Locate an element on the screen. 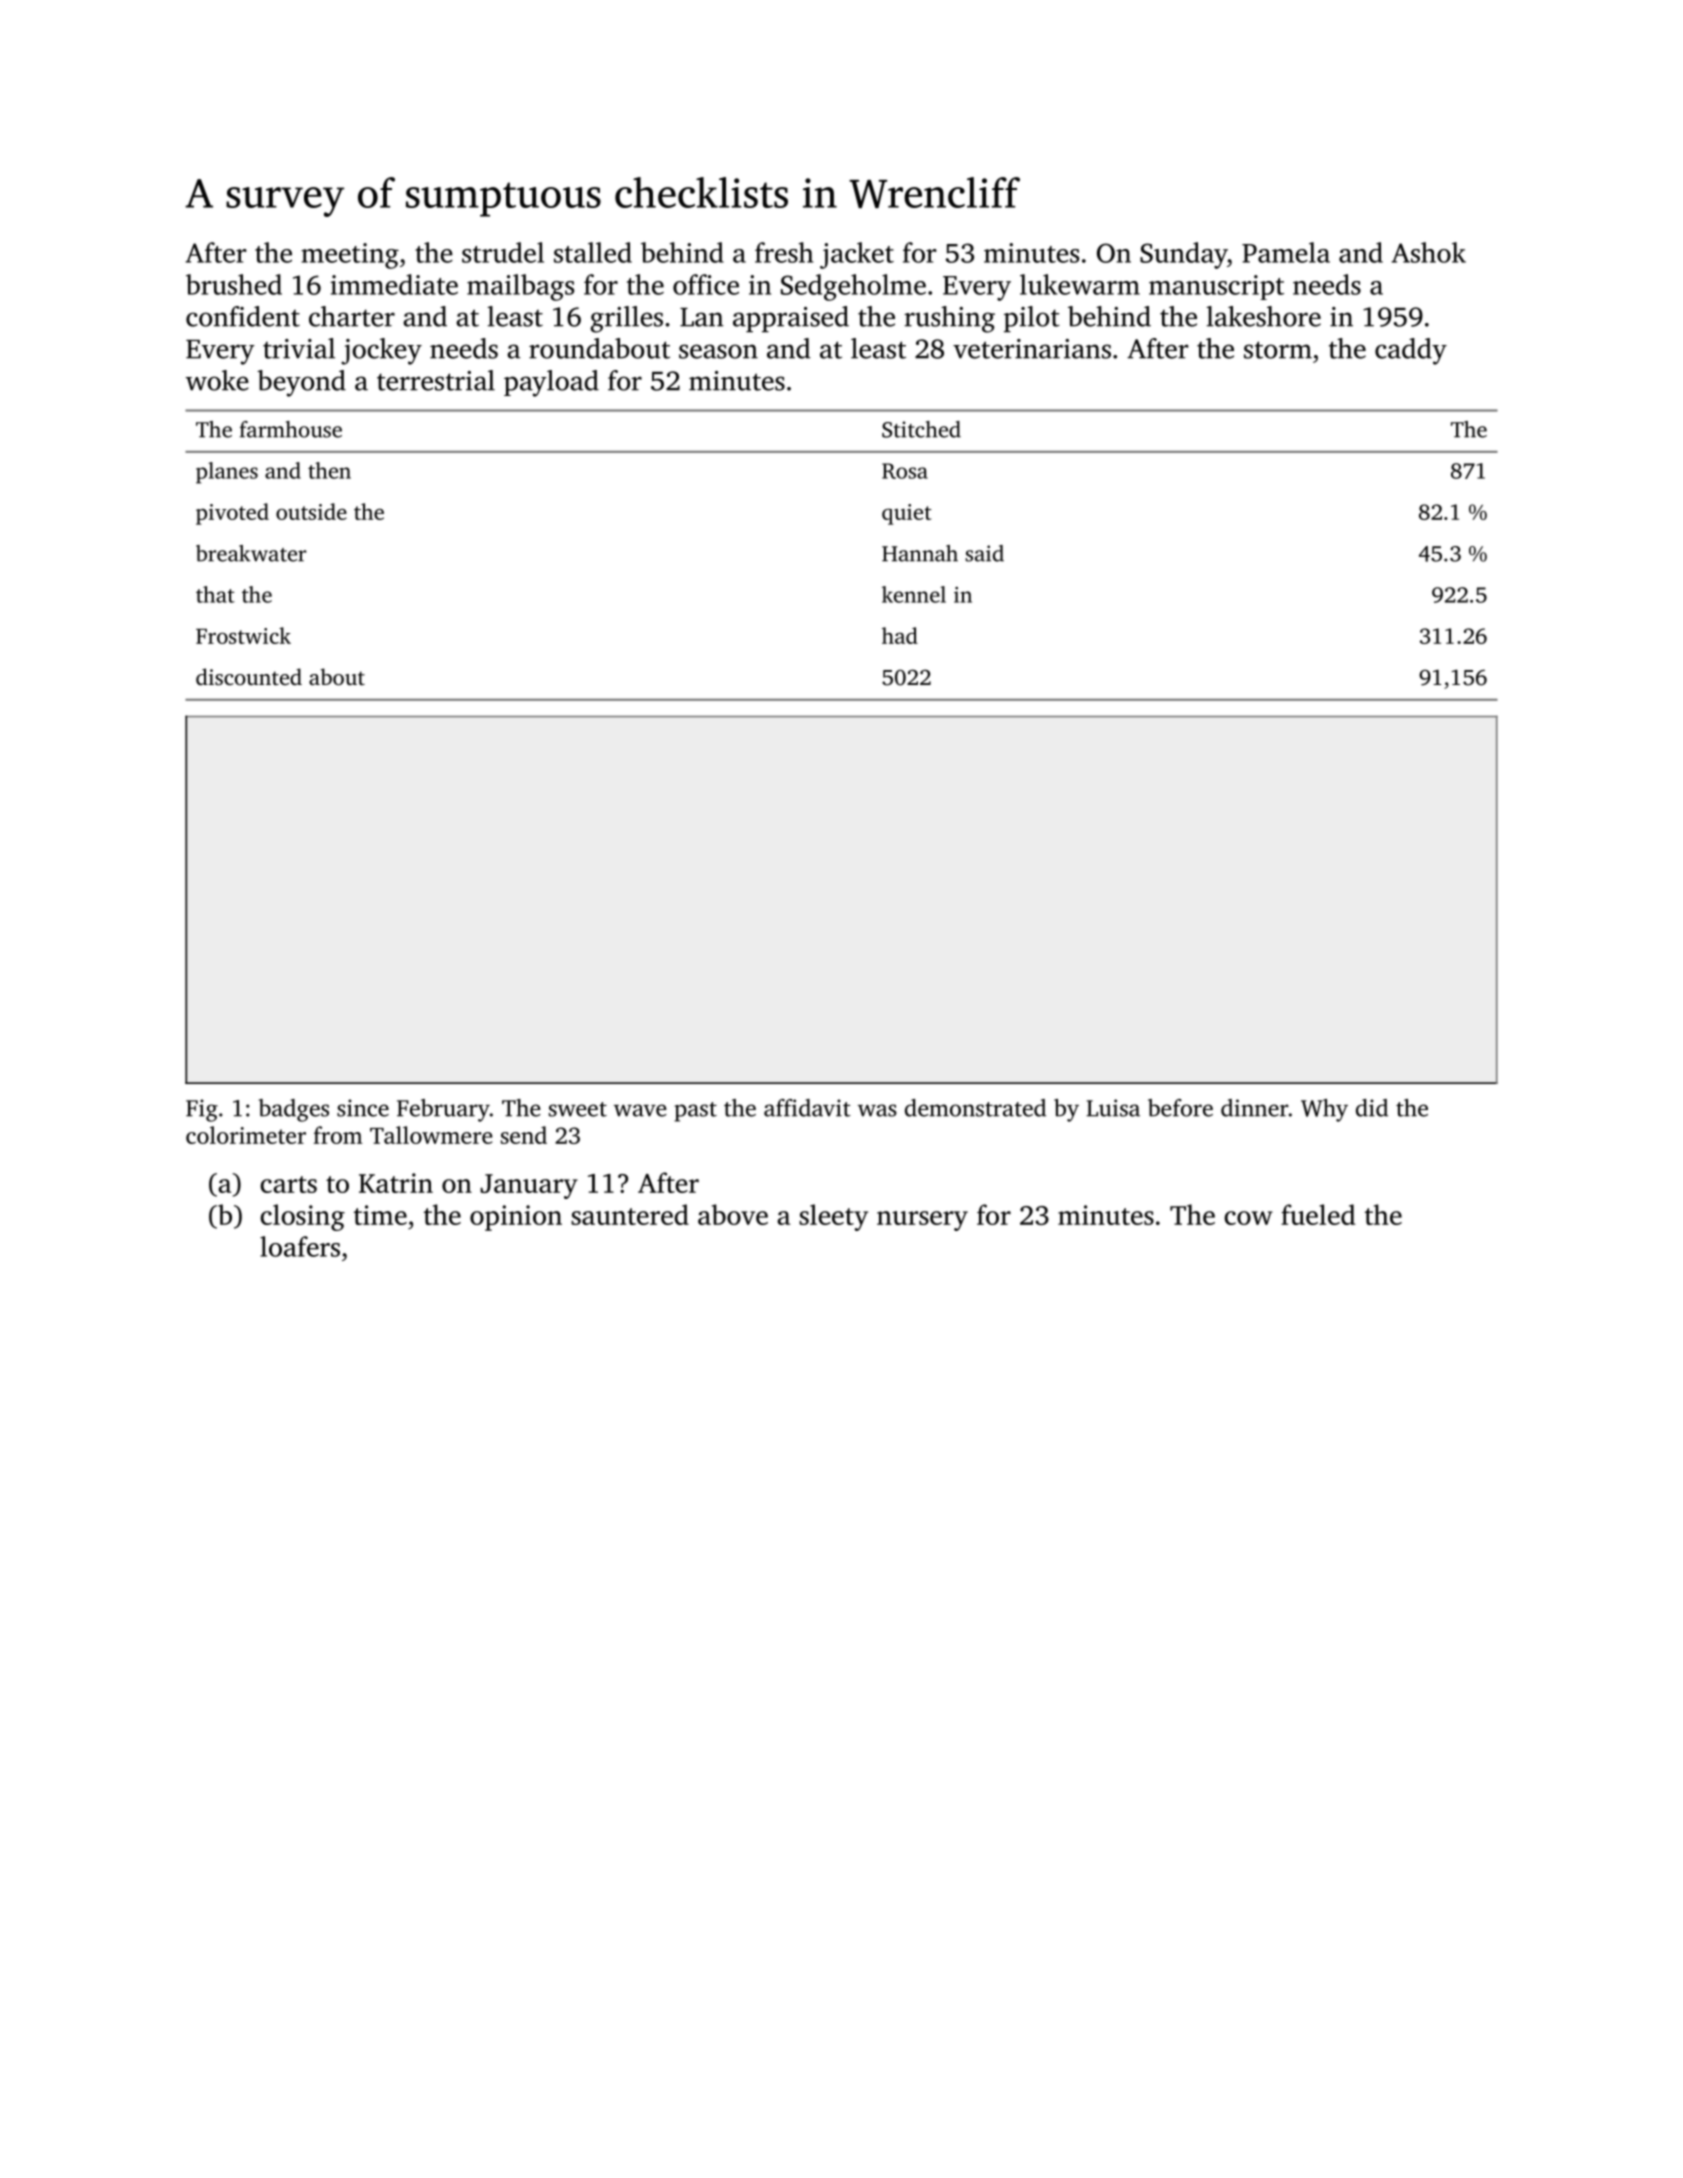 This screenshot has height=2178, width=1683. colorimeter is located at coordinates (246, 1135).
